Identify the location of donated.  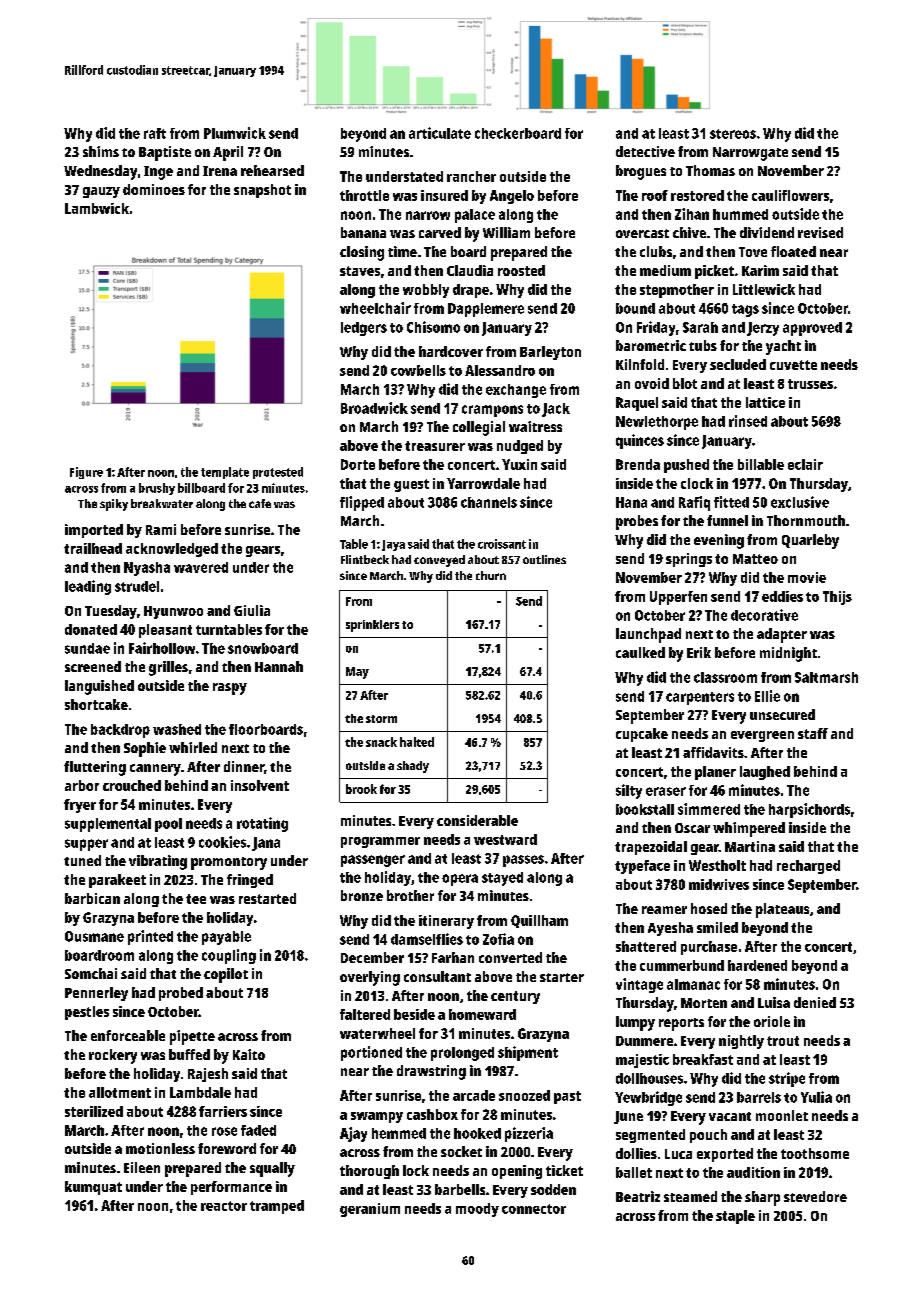
(91, 629).
